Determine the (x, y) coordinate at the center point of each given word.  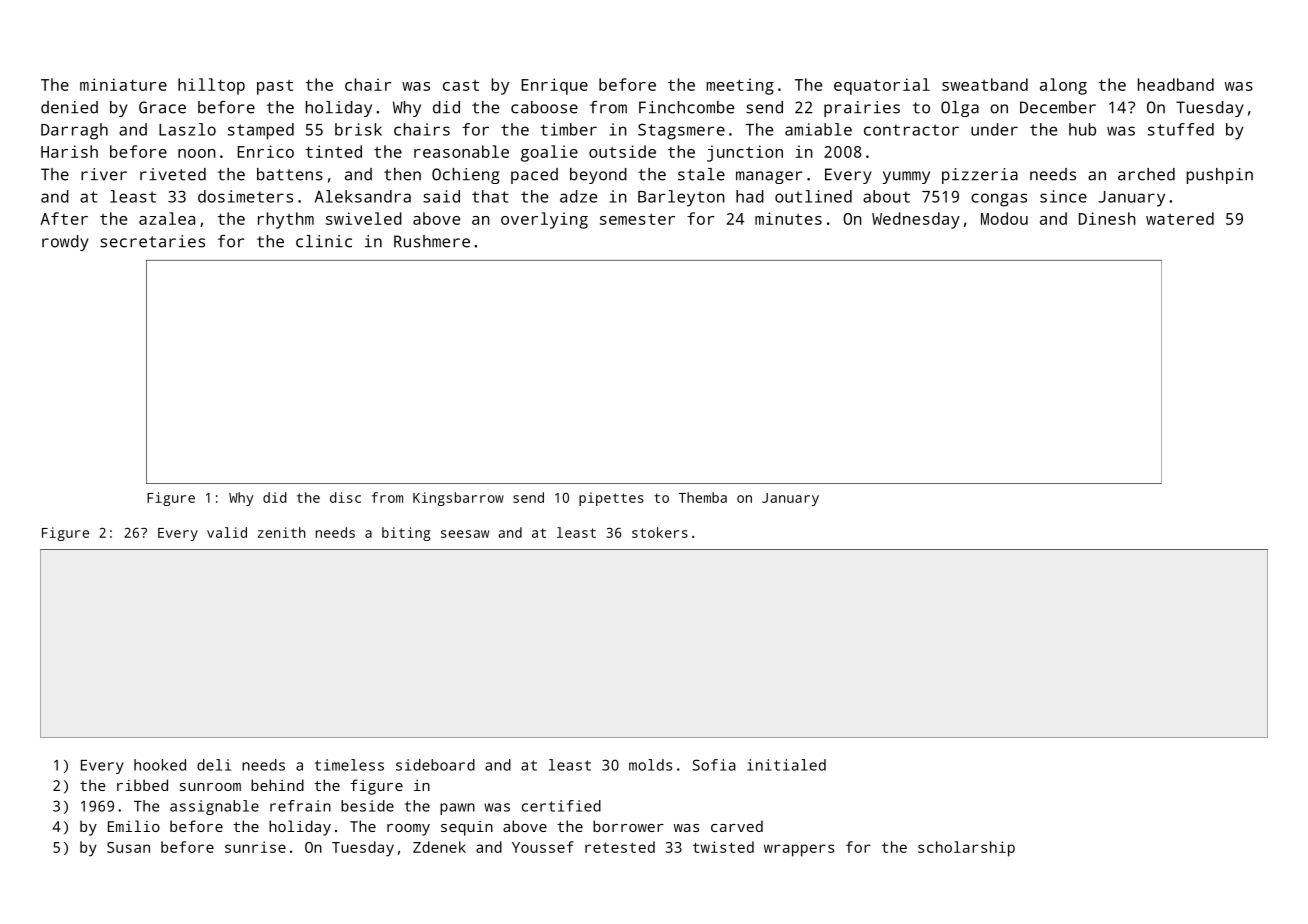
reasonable (461, 151)
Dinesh (1107, 218)
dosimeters (245, 196)
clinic (324, 241)
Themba (703, 497)
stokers (660, 532)
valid (227, 532)
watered (1180, 218)
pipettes (611, 499)
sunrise (255, 847)
